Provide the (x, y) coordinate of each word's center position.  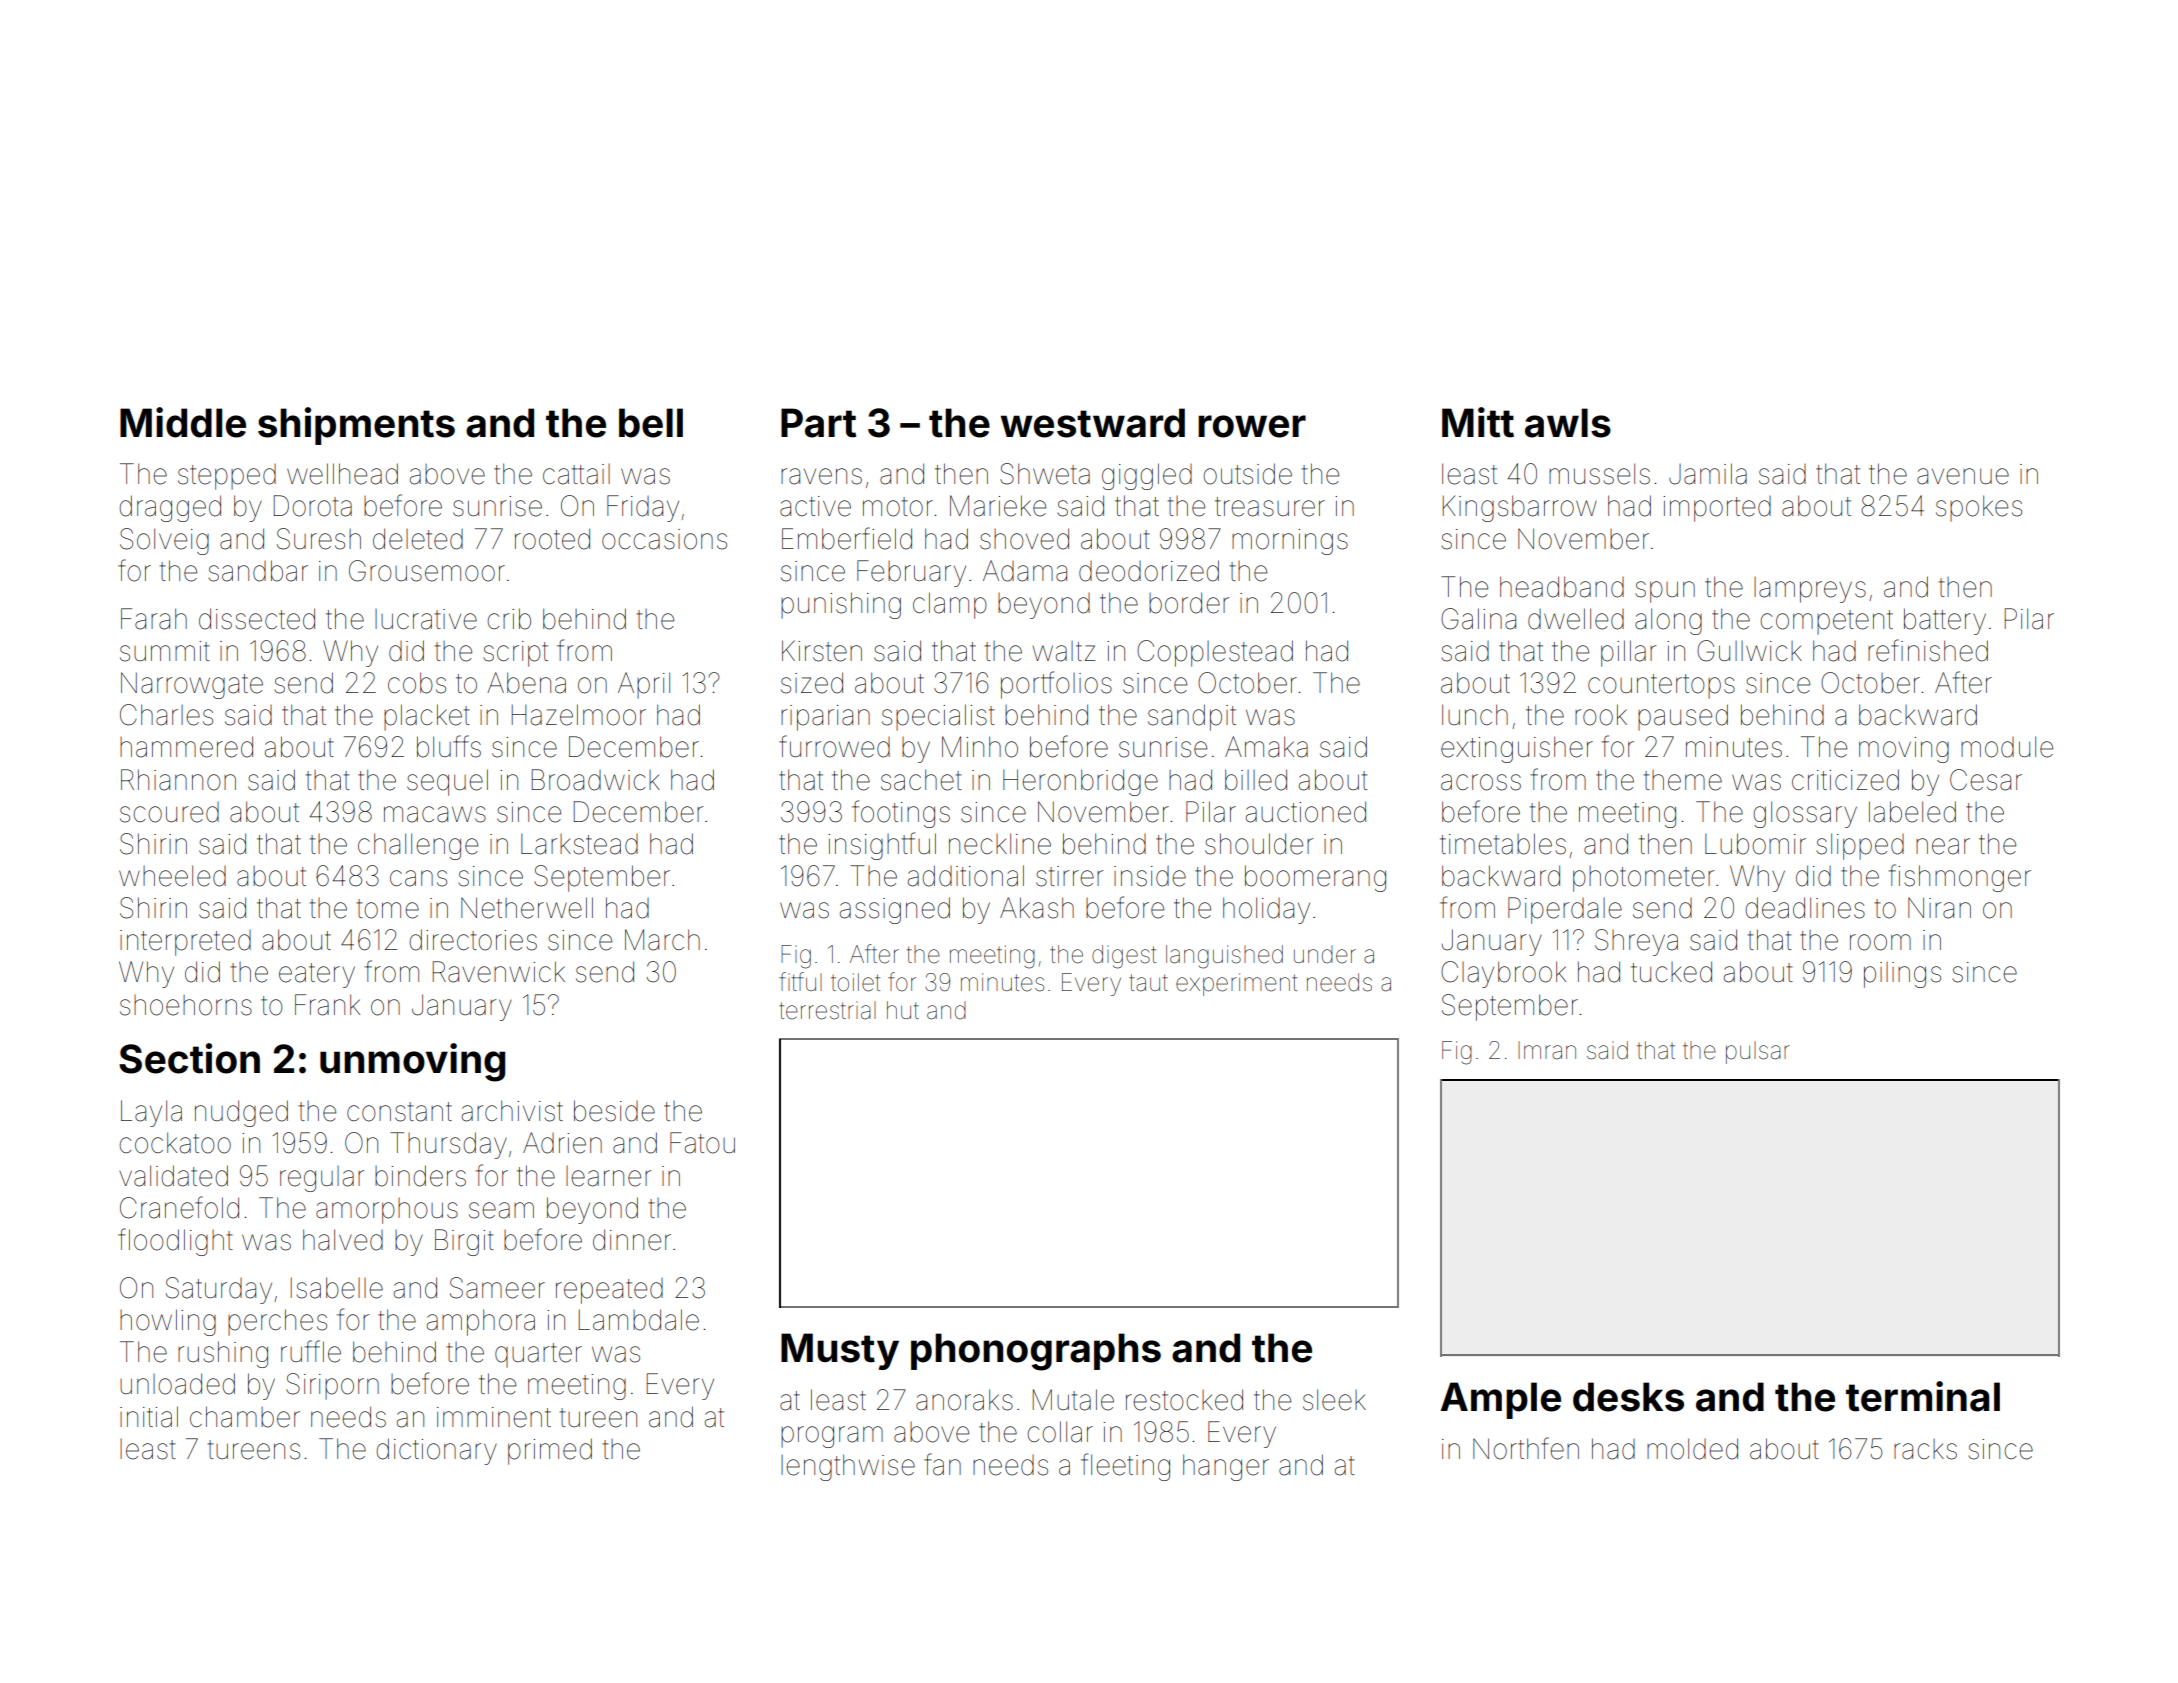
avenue (1963, 476)
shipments (356, 426)
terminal (1923, 1396)
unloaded (177, 1384)
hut (903, 1010)
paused (1683, 717)
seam (501, 1210)
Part (818, 423)
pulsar (1758, 1052)
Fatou (702, 1143)
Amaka (1266, 747)
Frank (327, 1005)
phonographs (1036, 1352)
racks (1925, 1449)
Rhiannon (178, 780)
